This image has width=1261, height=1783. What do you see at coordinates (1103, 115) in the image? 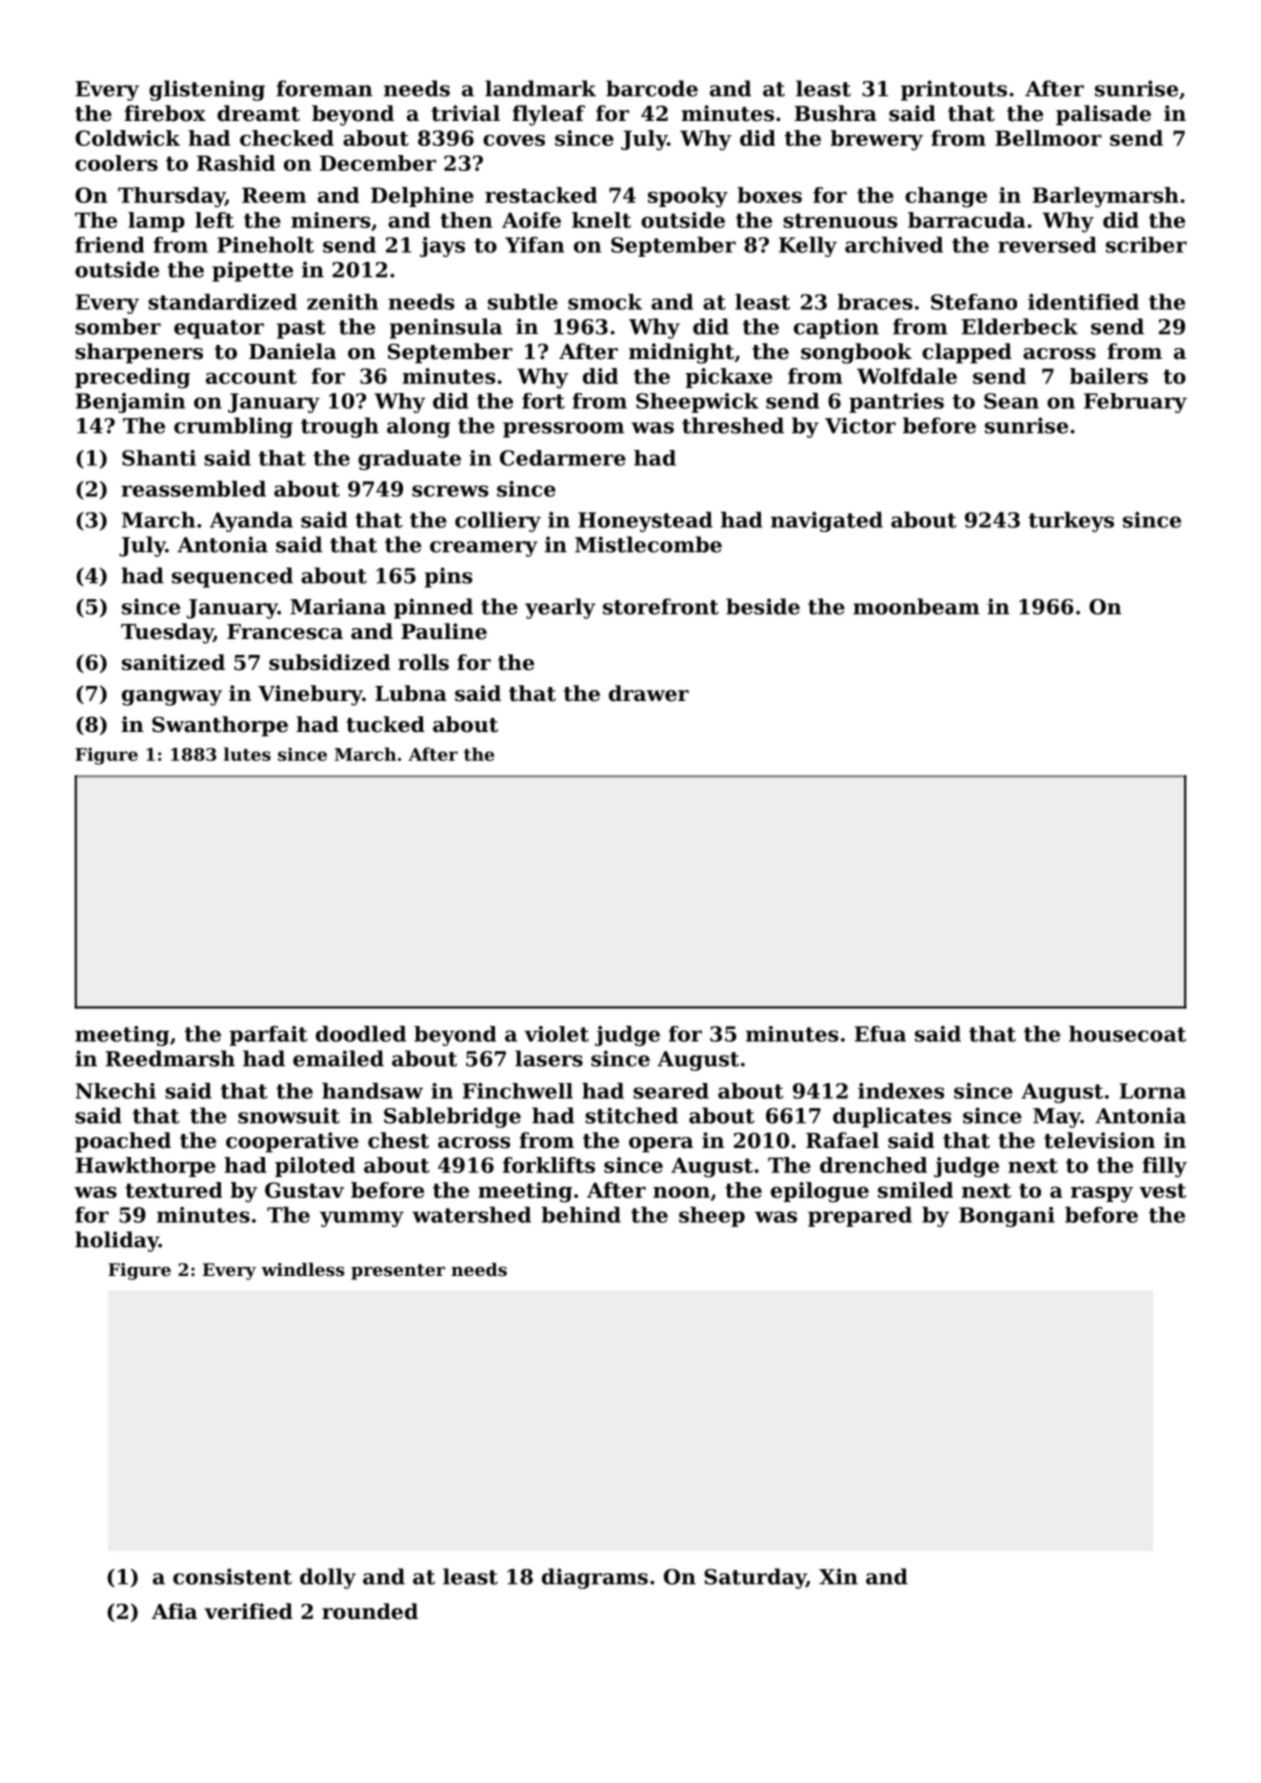
I see `palisade` at bounding box center [1103, 115].
